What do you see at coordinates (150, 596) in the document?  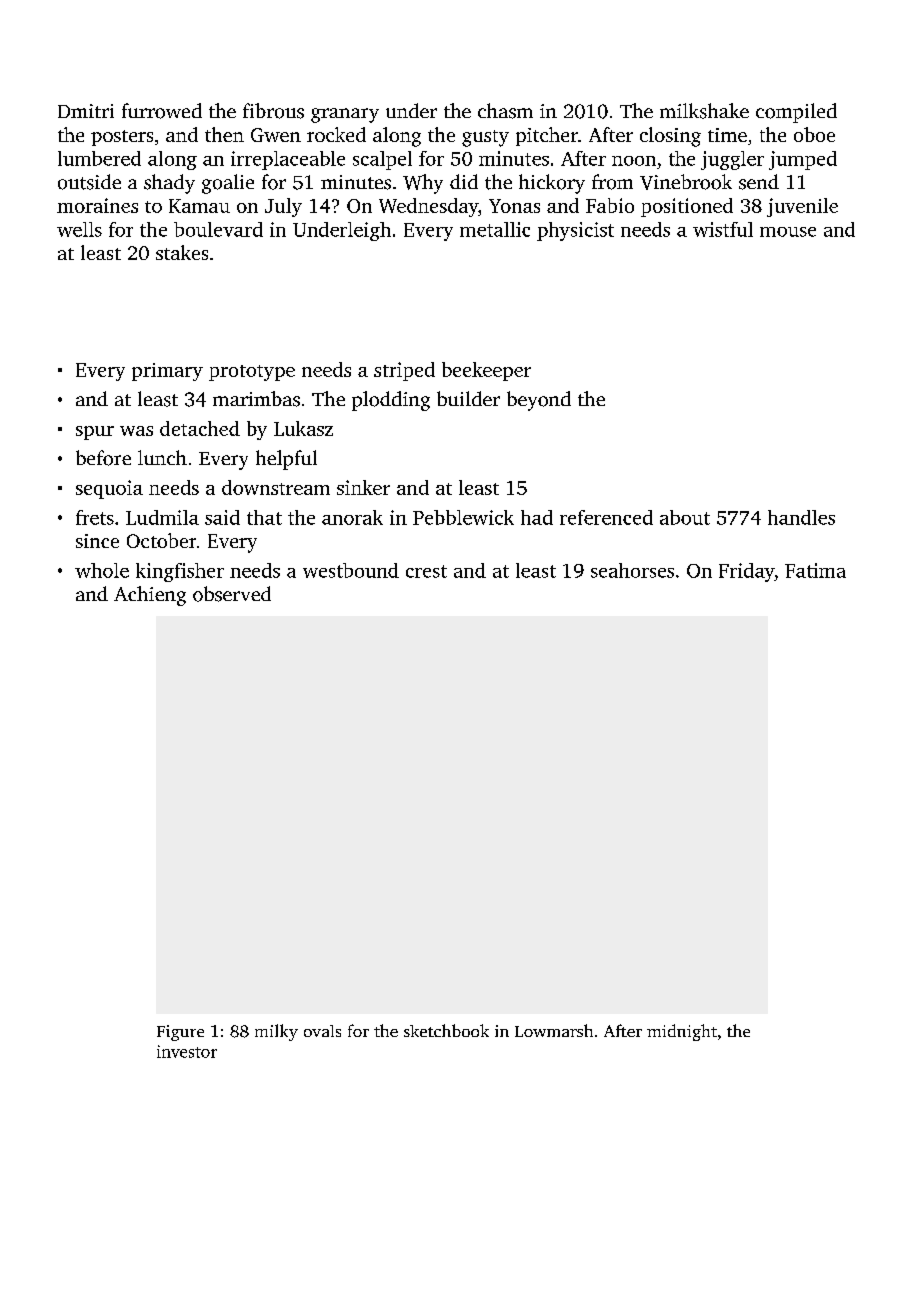 I see `Achieng` at bounding box center [150, 596].
